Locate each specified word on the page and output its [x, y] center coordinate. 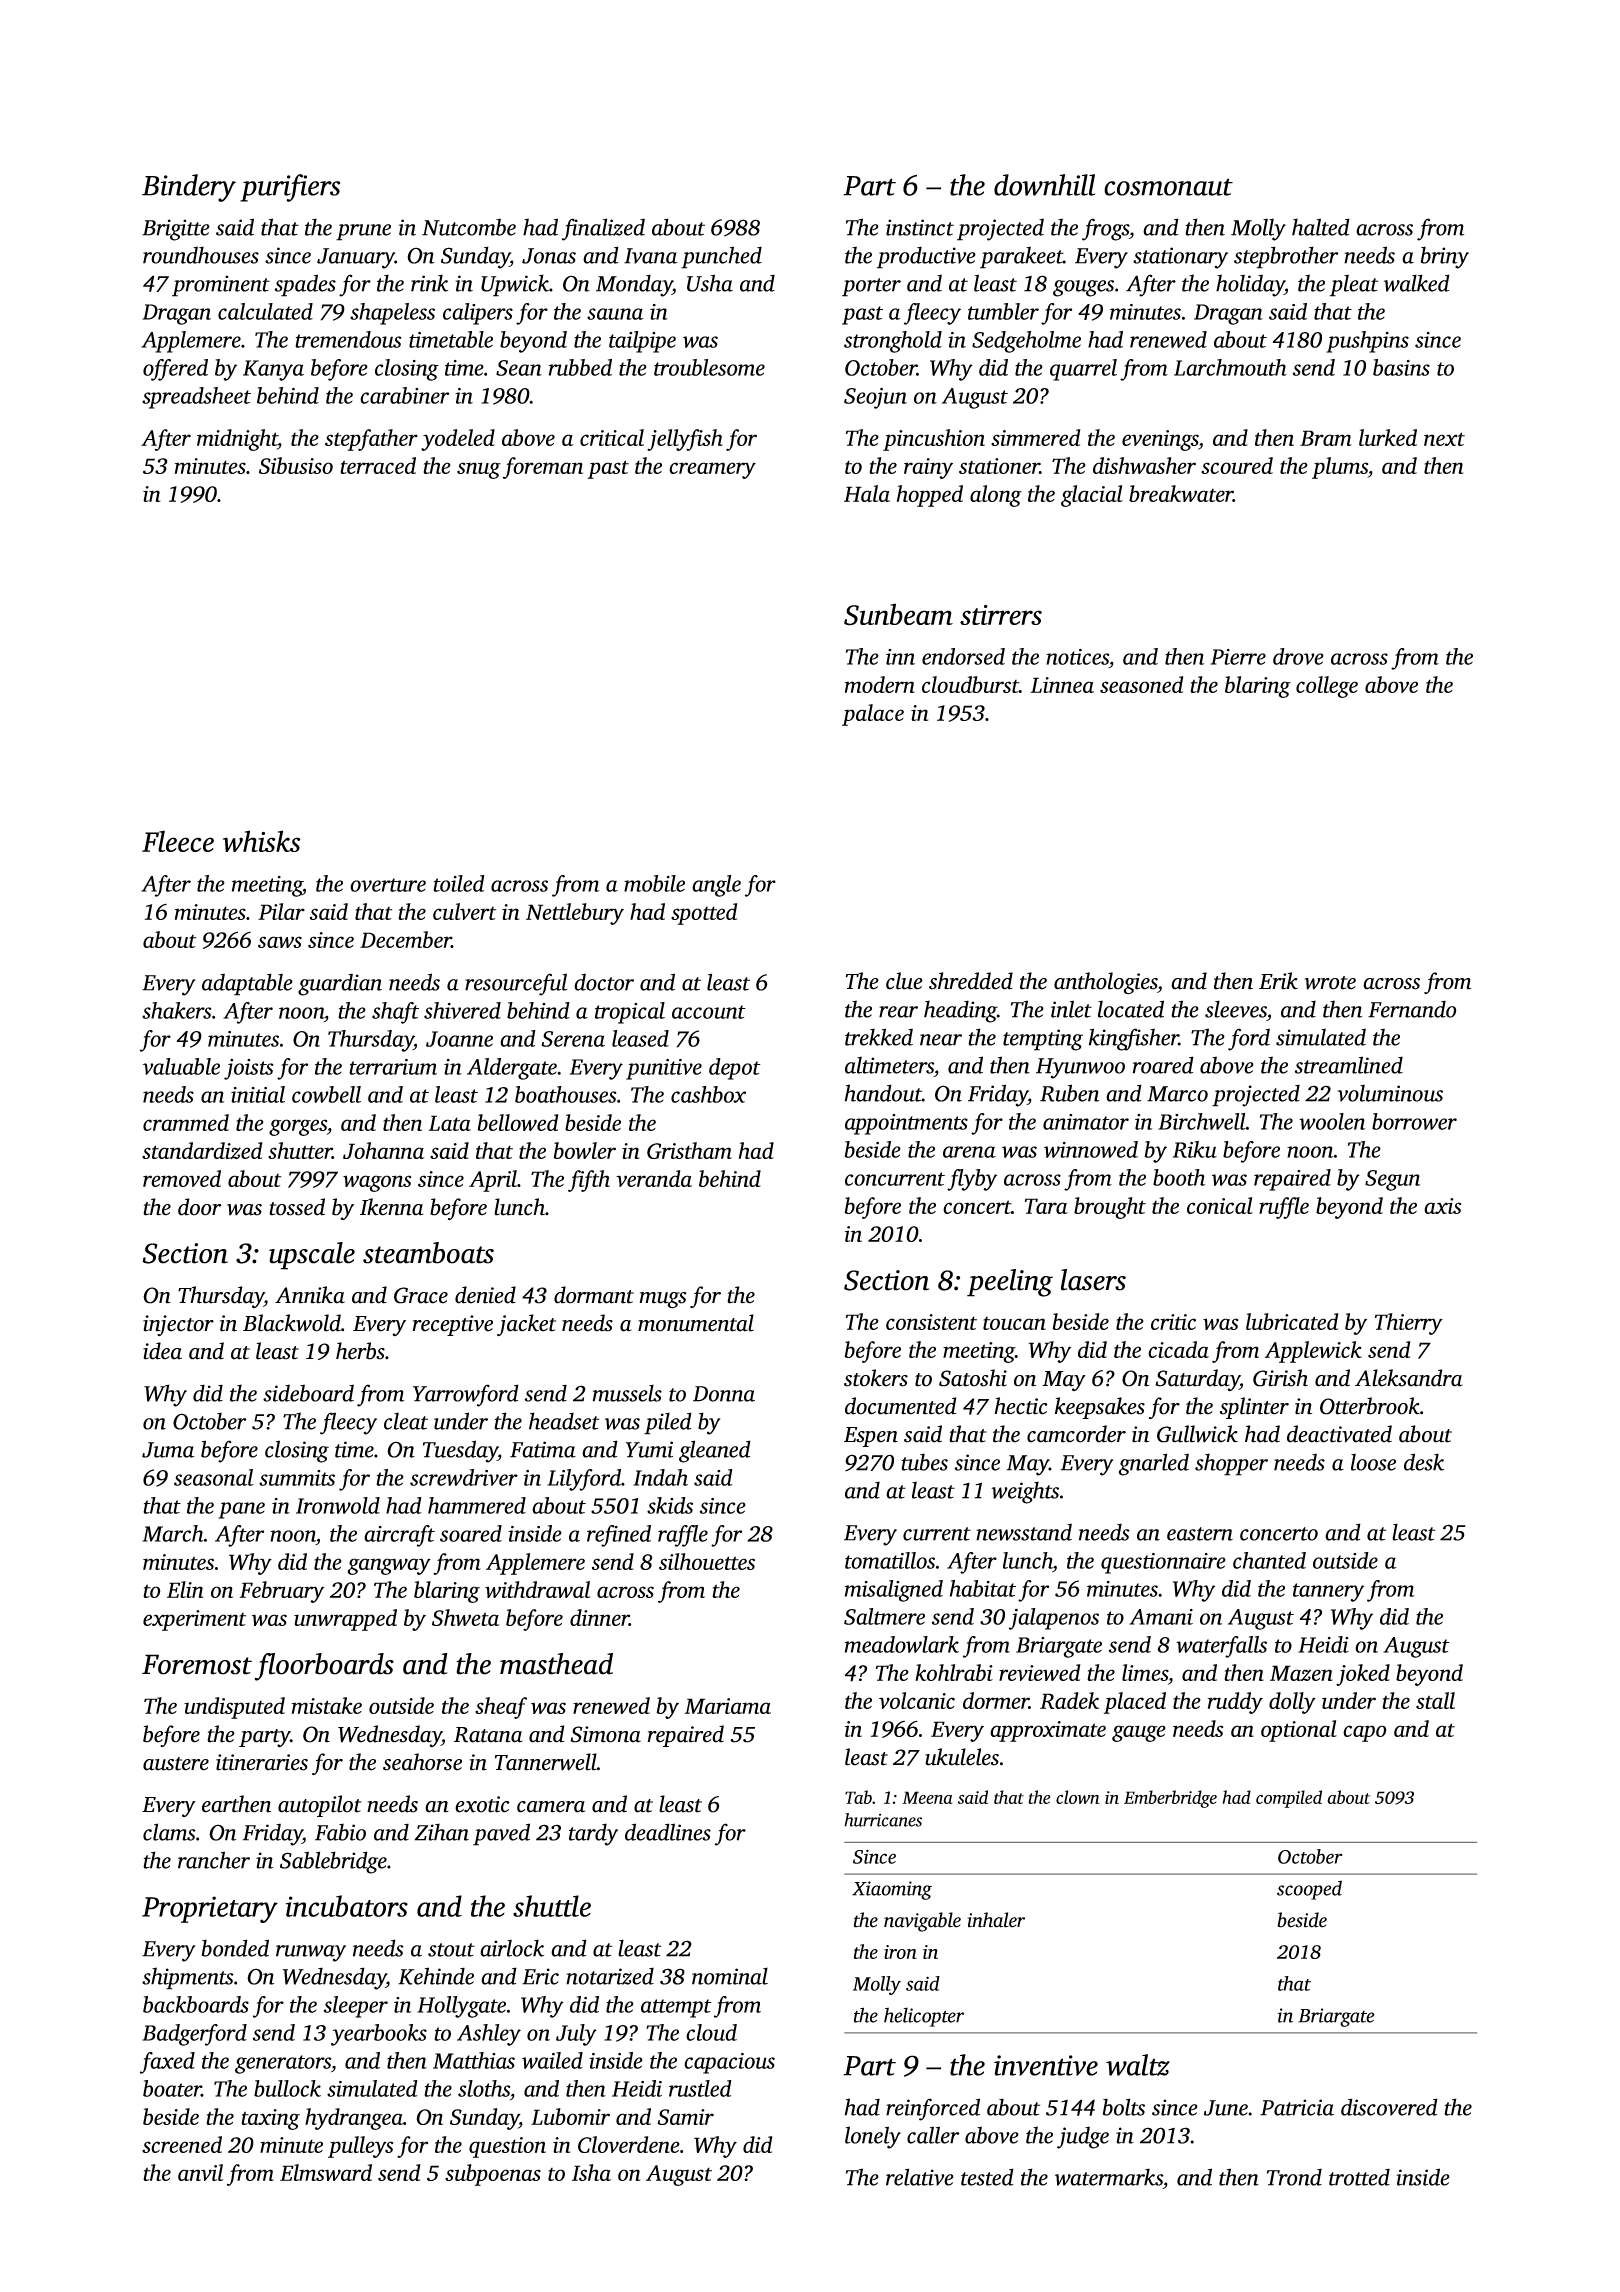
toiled [459, 883]
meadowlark [902, 1644]
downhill [1044, 185]
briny [1445, 257]
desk [1424, 1462]
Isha [591, 2172]
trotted [1359, 2177]
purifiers [290, 188]
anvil [200, 2172]
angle [716, 886]
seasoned [1141, 684]
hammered [477, 1505]
